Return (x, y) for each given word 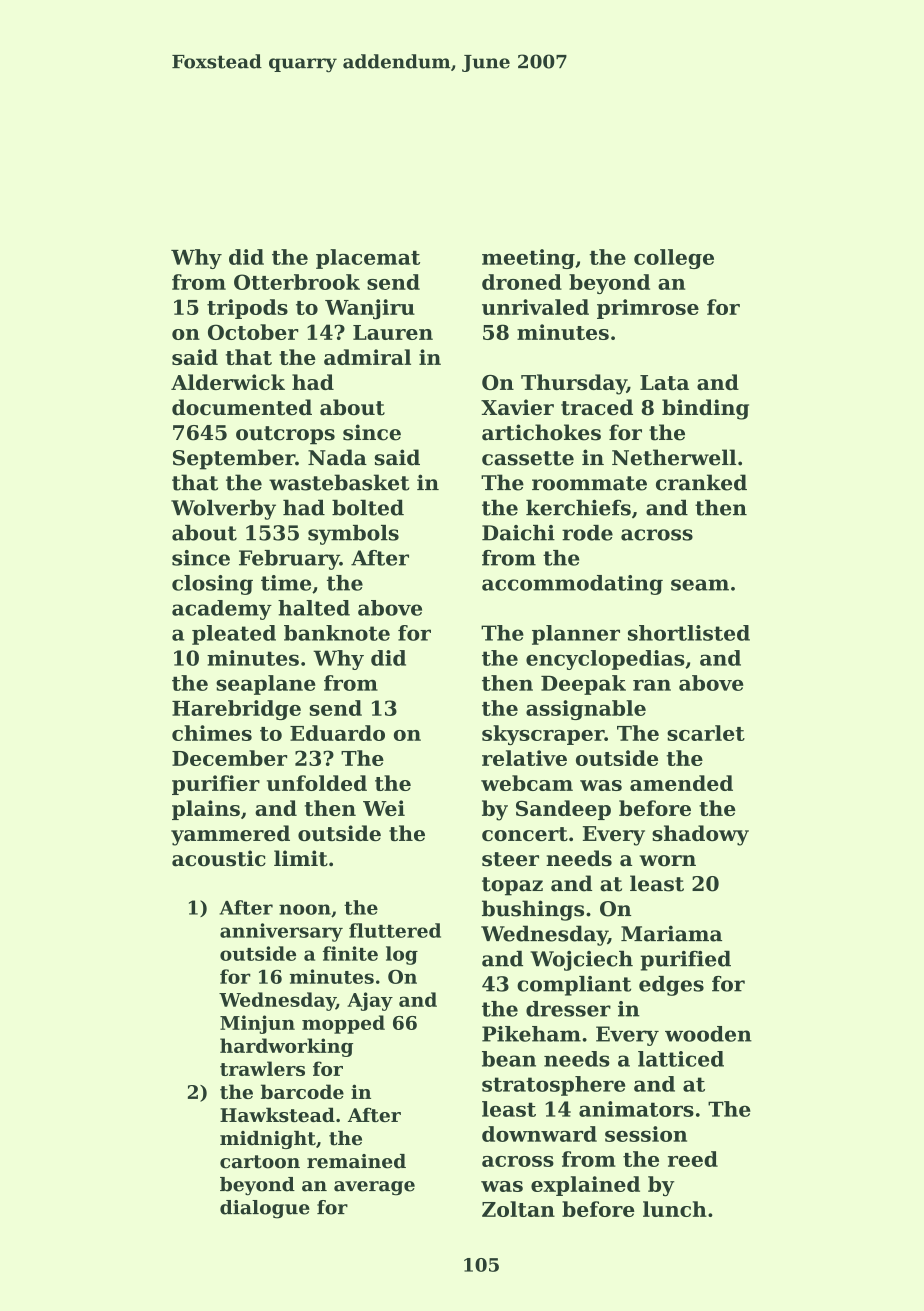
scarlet (706, 733)
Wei (384, 808)
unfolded (317, 783)
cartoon (260, 1162)
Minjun (257, 1024)
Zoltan (518, 1209)
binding (705, 409)
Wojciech (581, 961)
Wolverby (223, 509)
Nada (337, 457)
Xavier (517, 407)
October (253, 332)
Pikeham (531, 1034)
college (674, 259)
